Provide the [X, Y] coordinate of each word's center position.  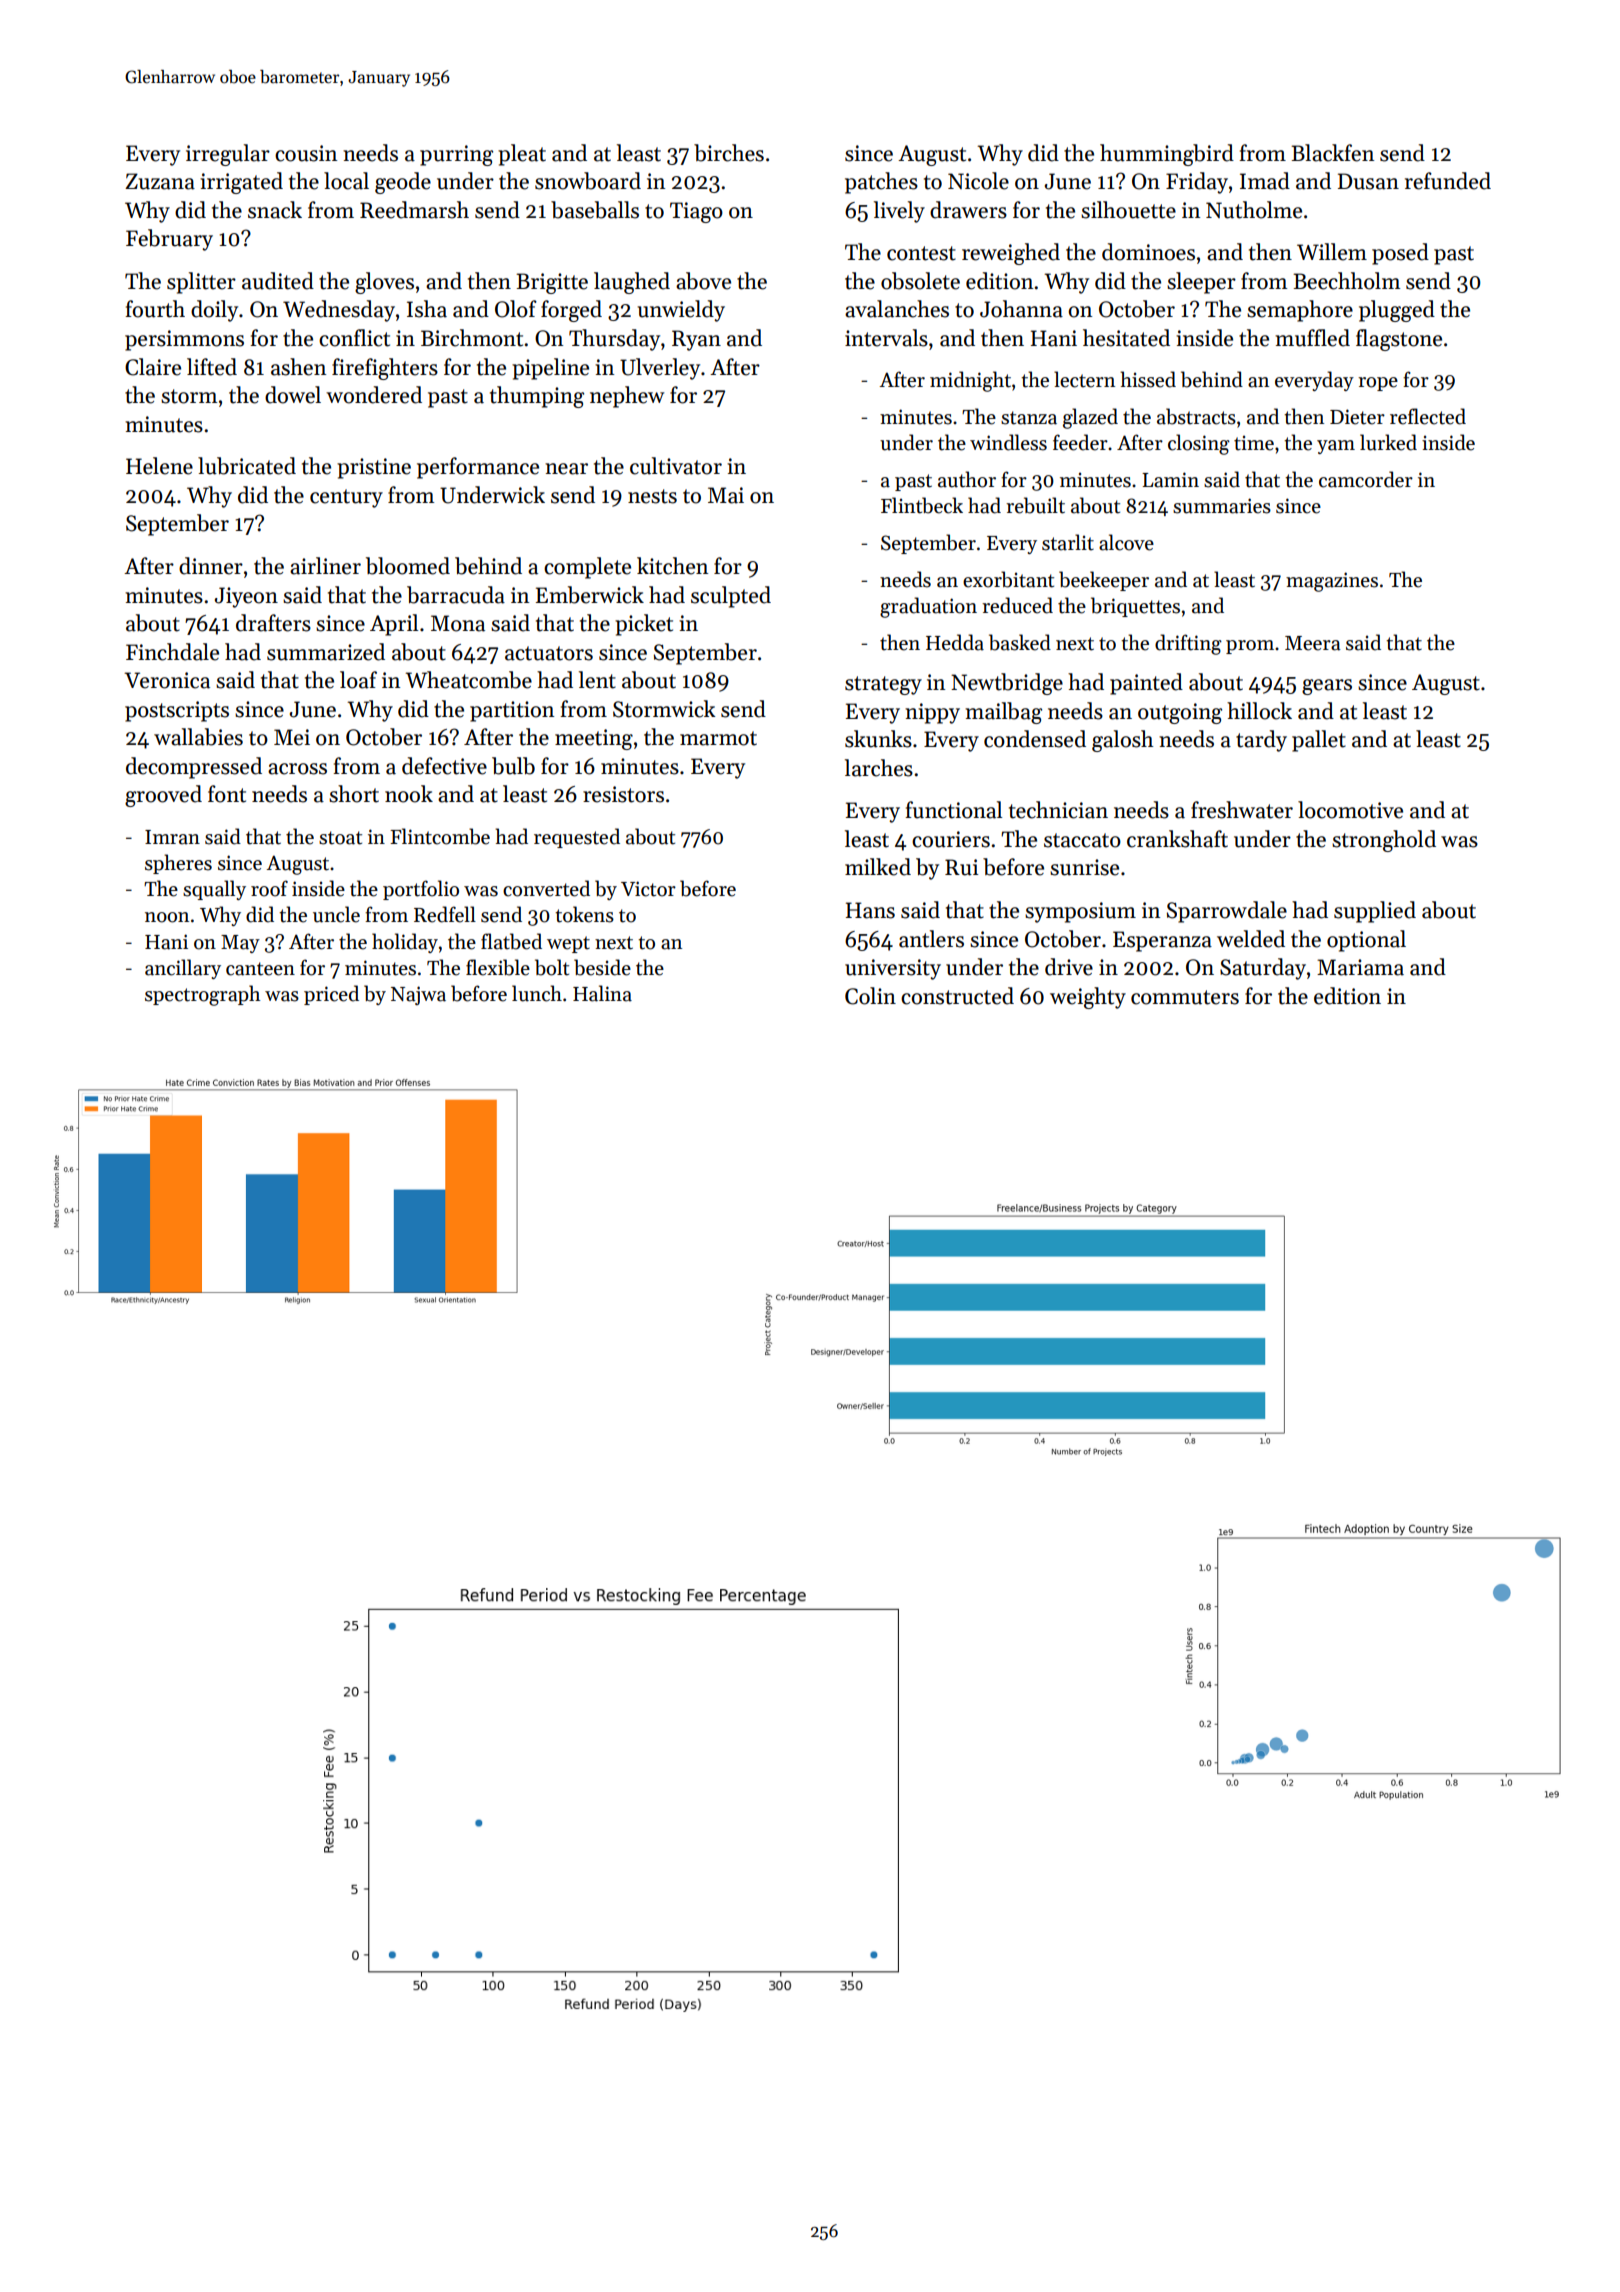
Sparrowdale [1227, 912]
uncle [336, 914]
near [566, 469]
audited [278, 281]
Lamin [1170, 480]
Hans [870, 910]
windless [1008, 442]
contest [921, 253]
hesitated [1126, 338]
